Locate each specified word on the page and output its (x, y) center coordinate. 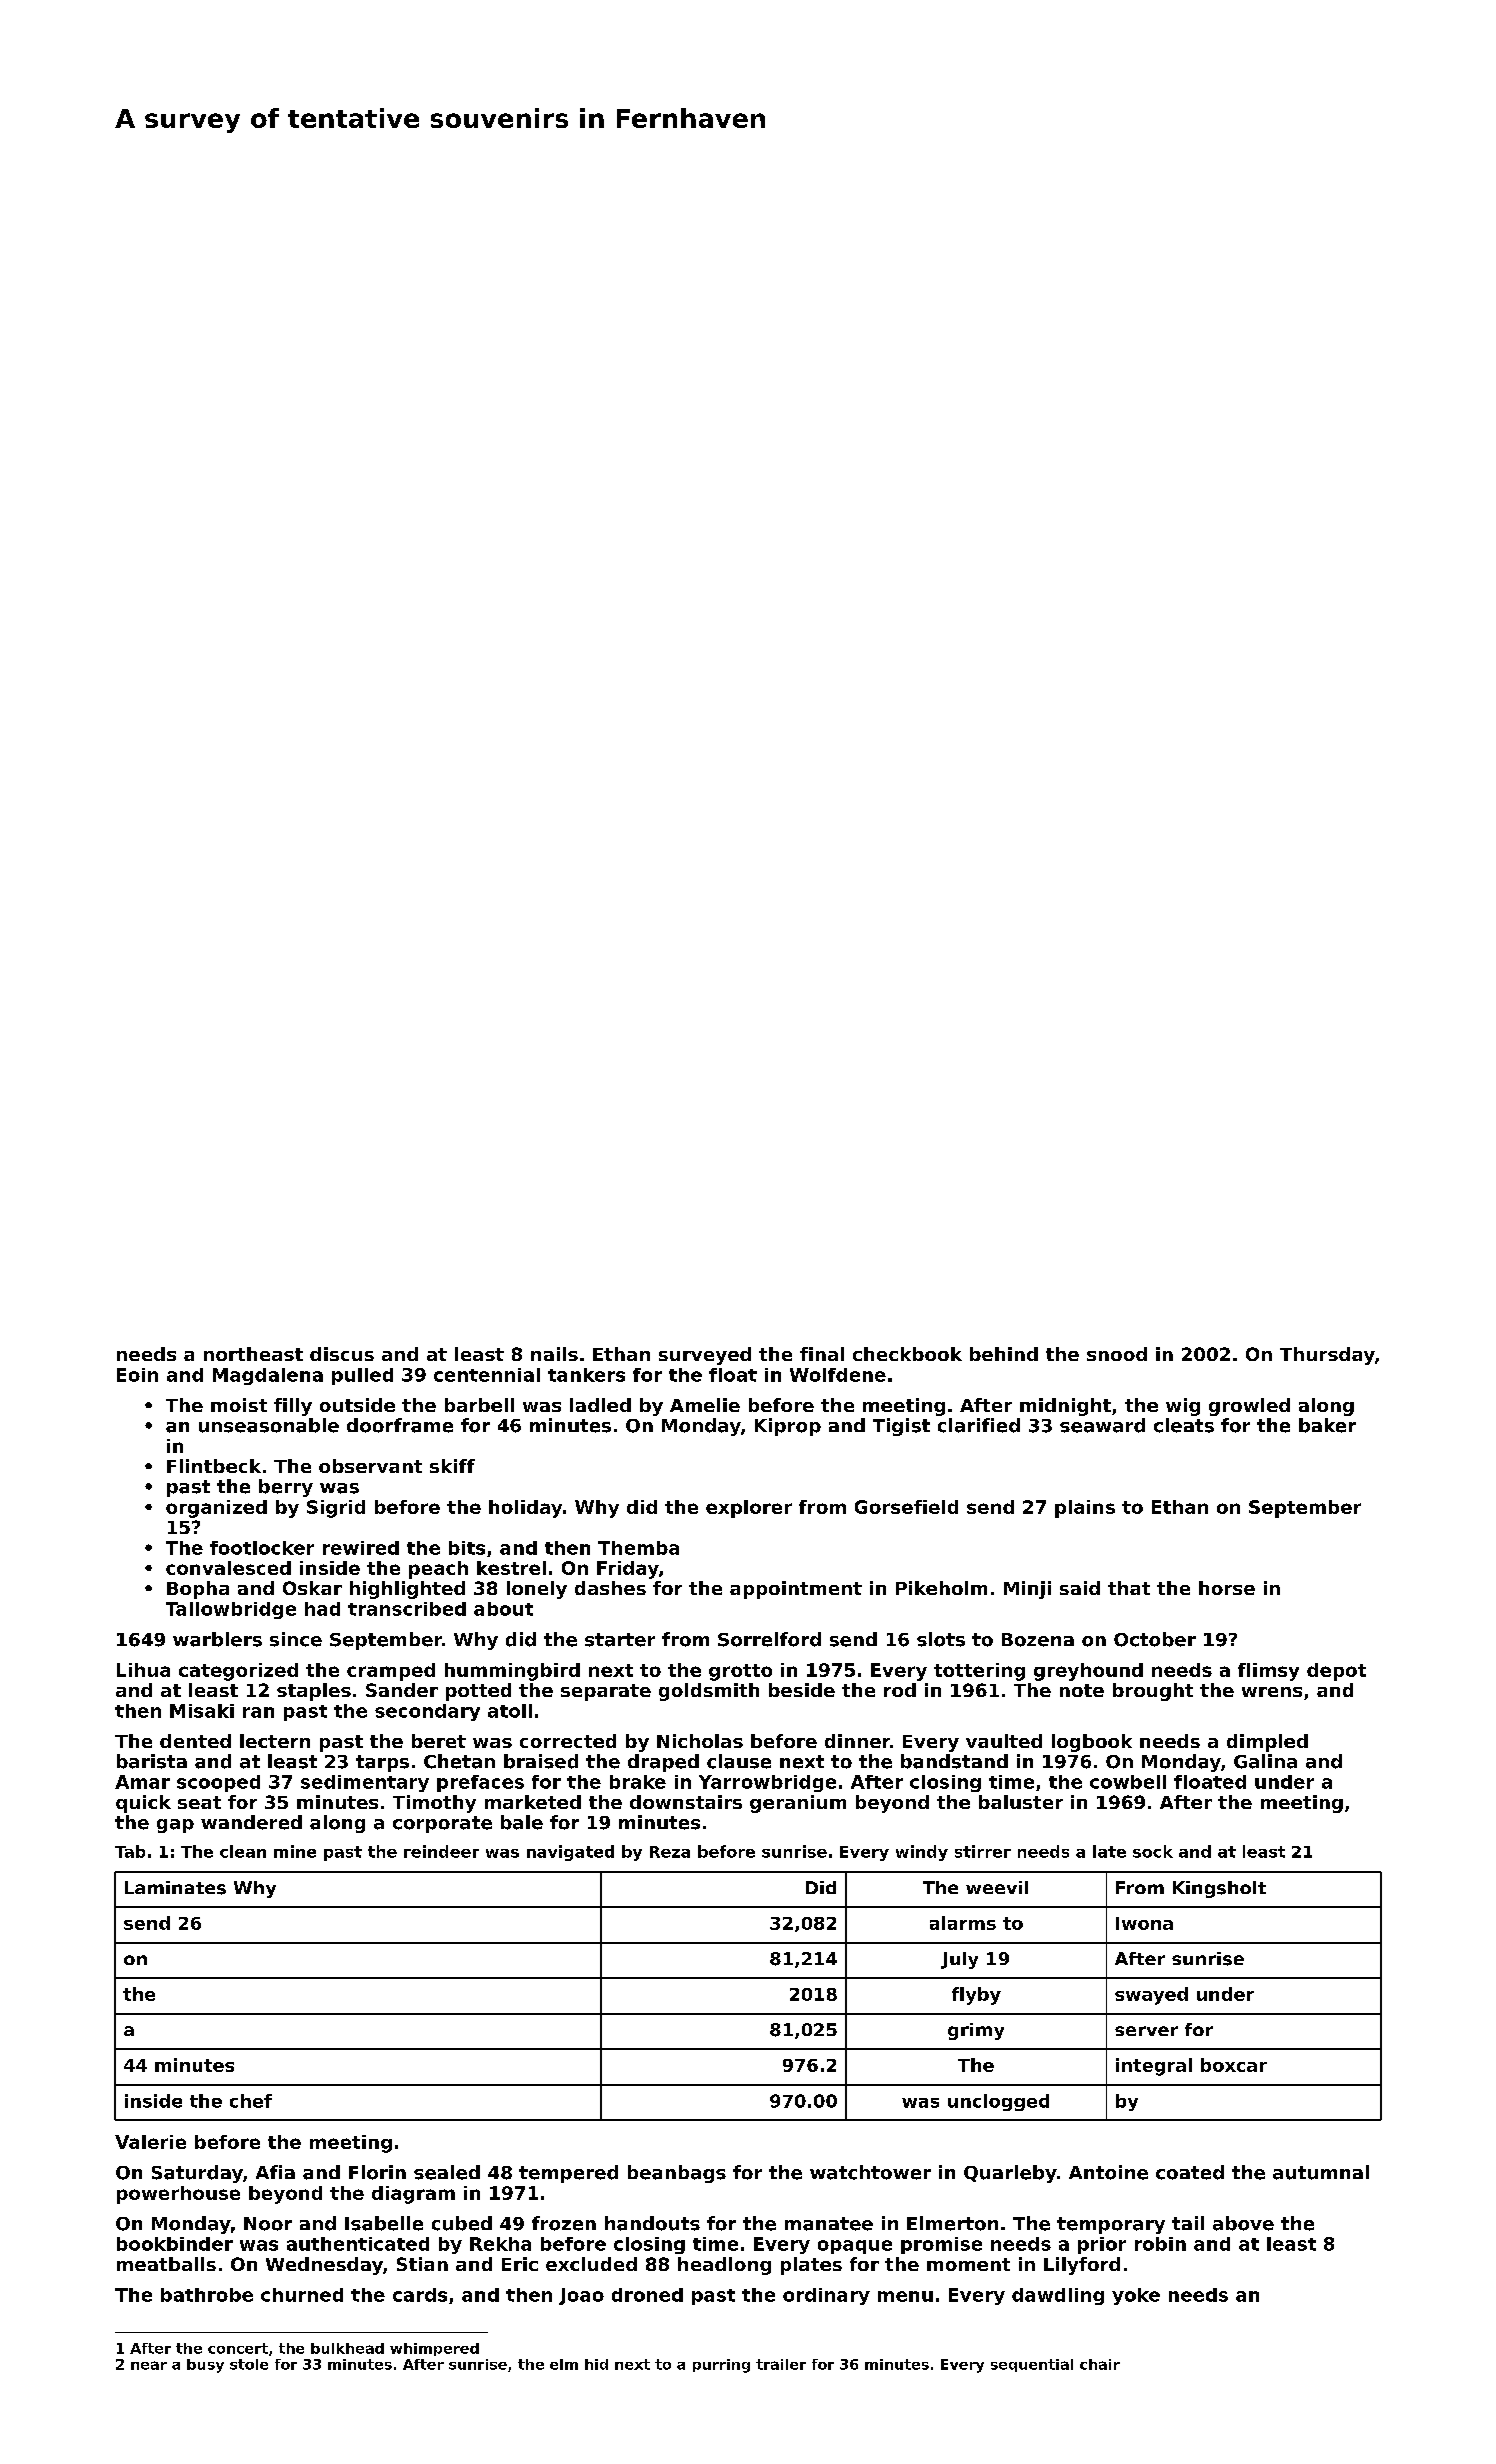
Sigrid (336, 1509)
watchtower (870, 2172)
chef (251, 2101)
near (149, 2365)
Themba (638, 1548)
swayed (1151, 1996)
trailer (781, 2364)
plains (1085, 1509)
